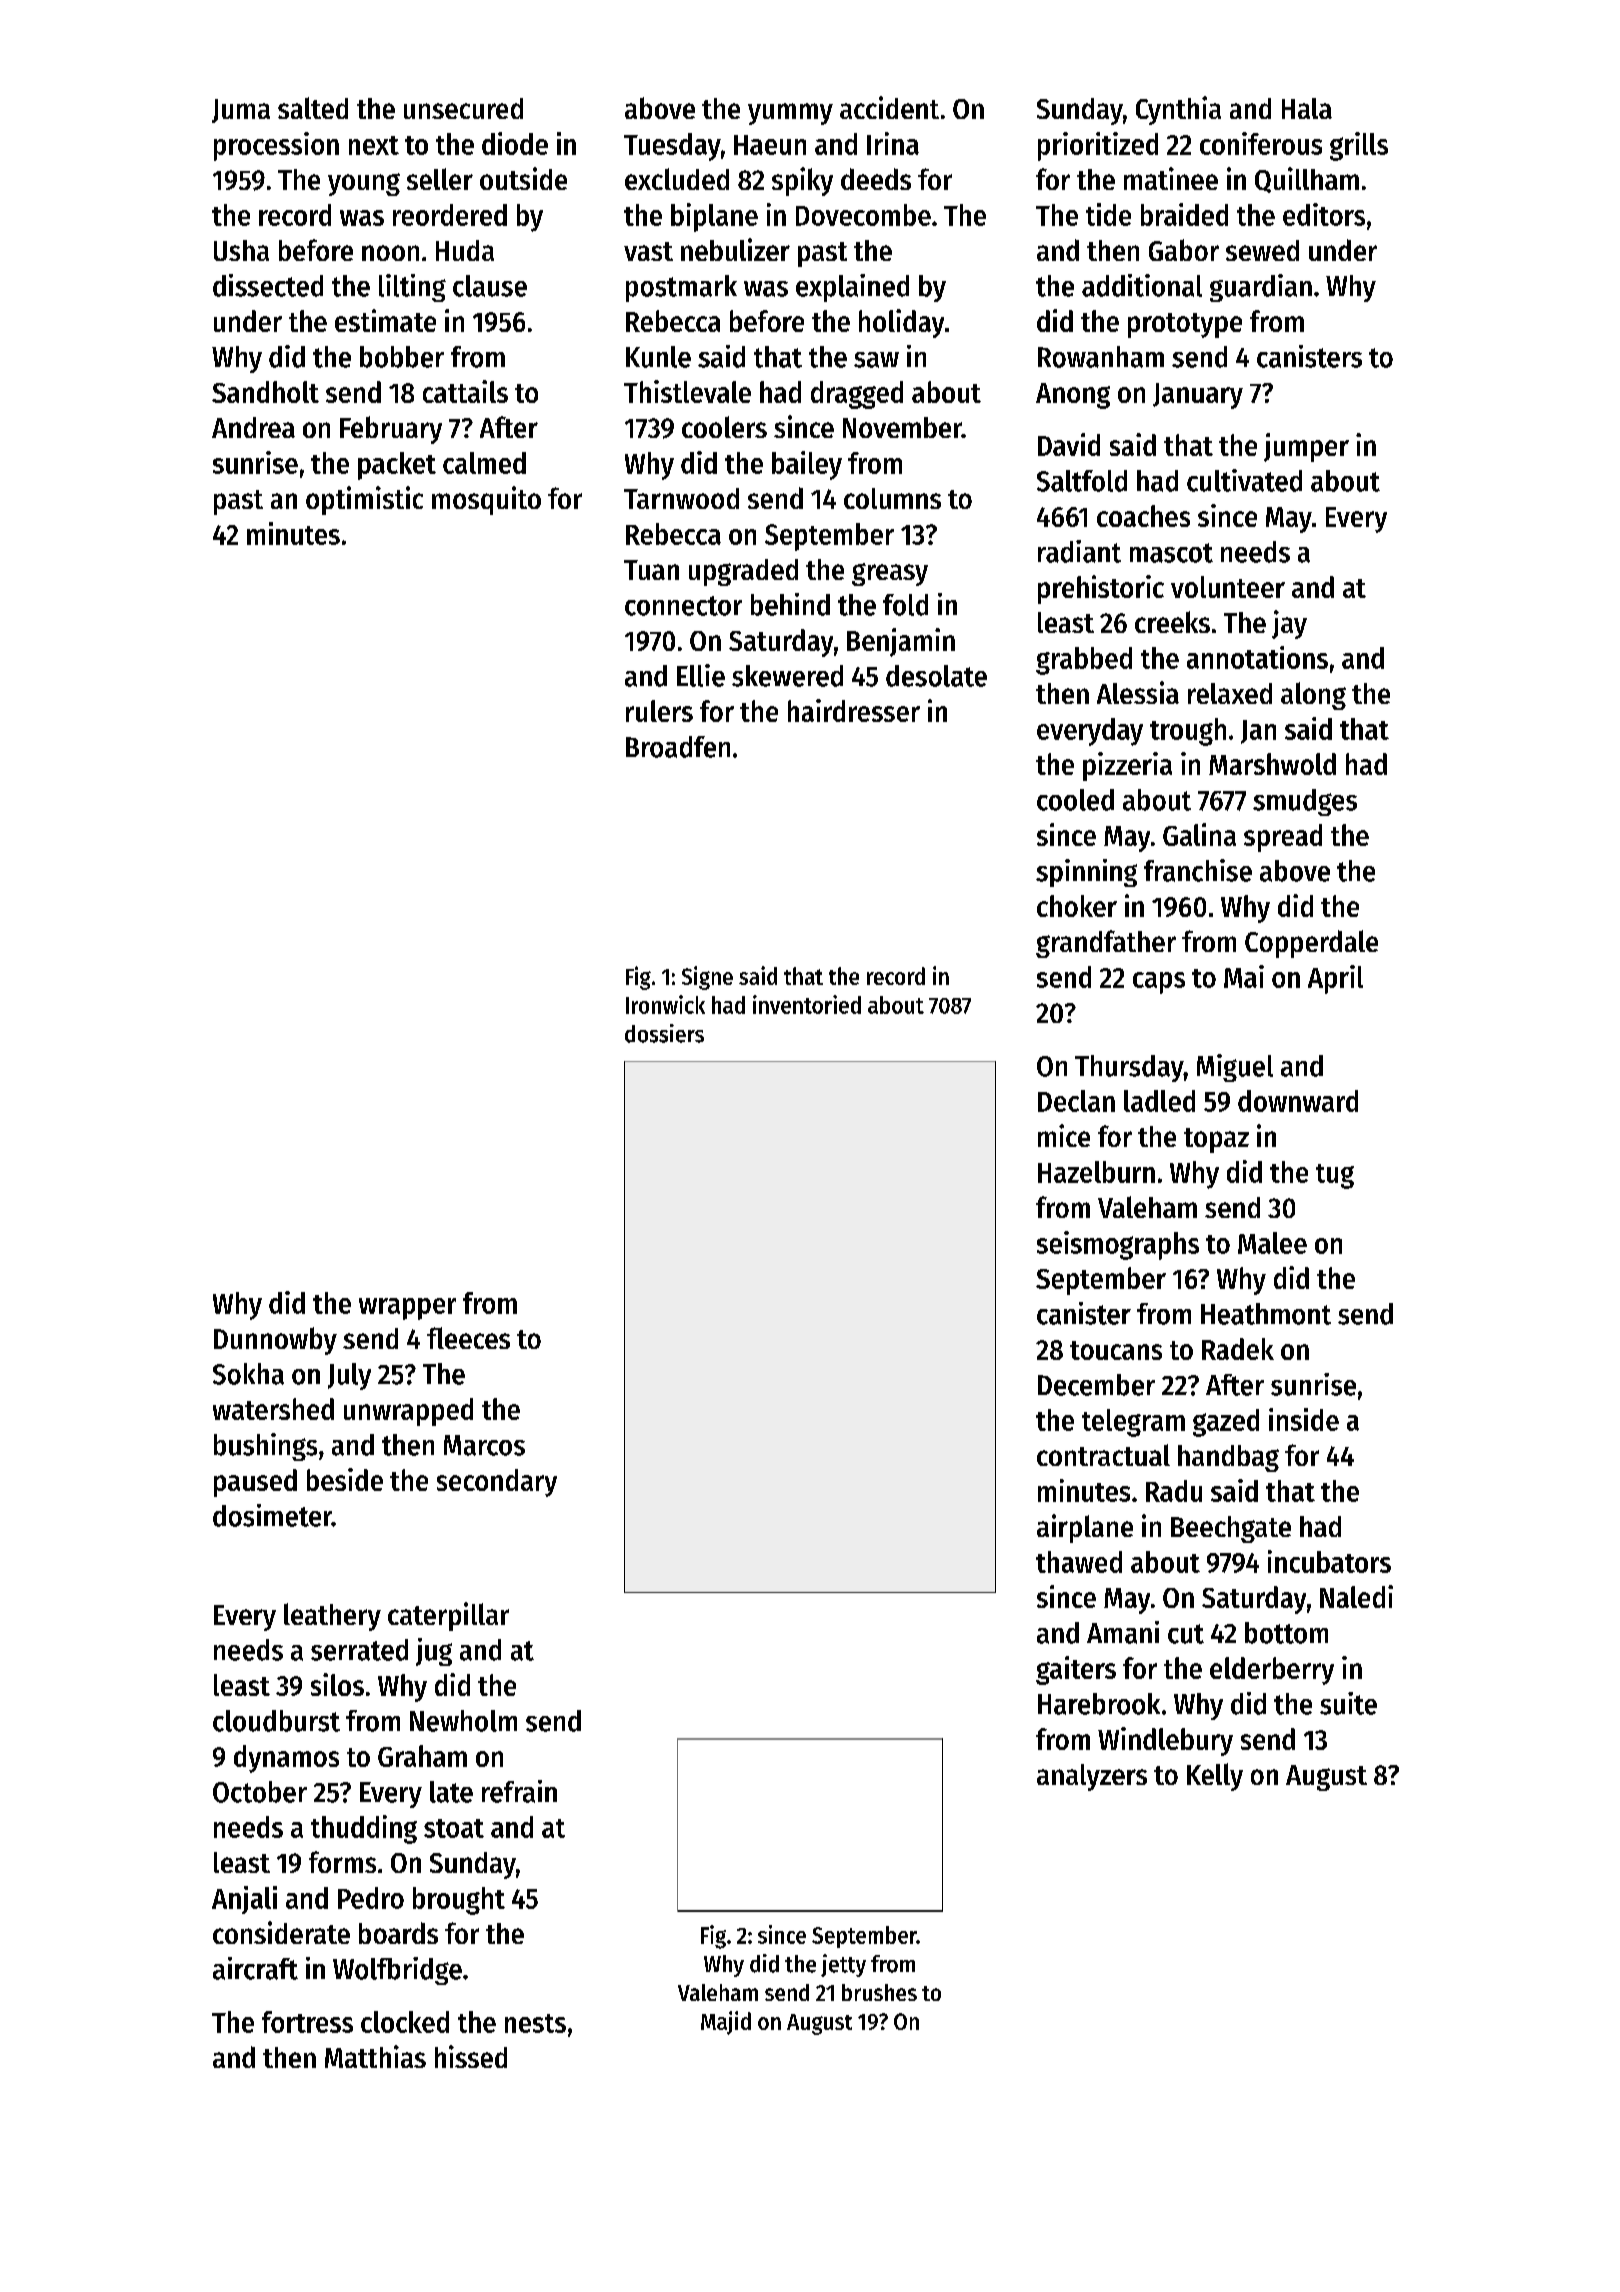  I want to click on Tuesday, so click(672, 147).
